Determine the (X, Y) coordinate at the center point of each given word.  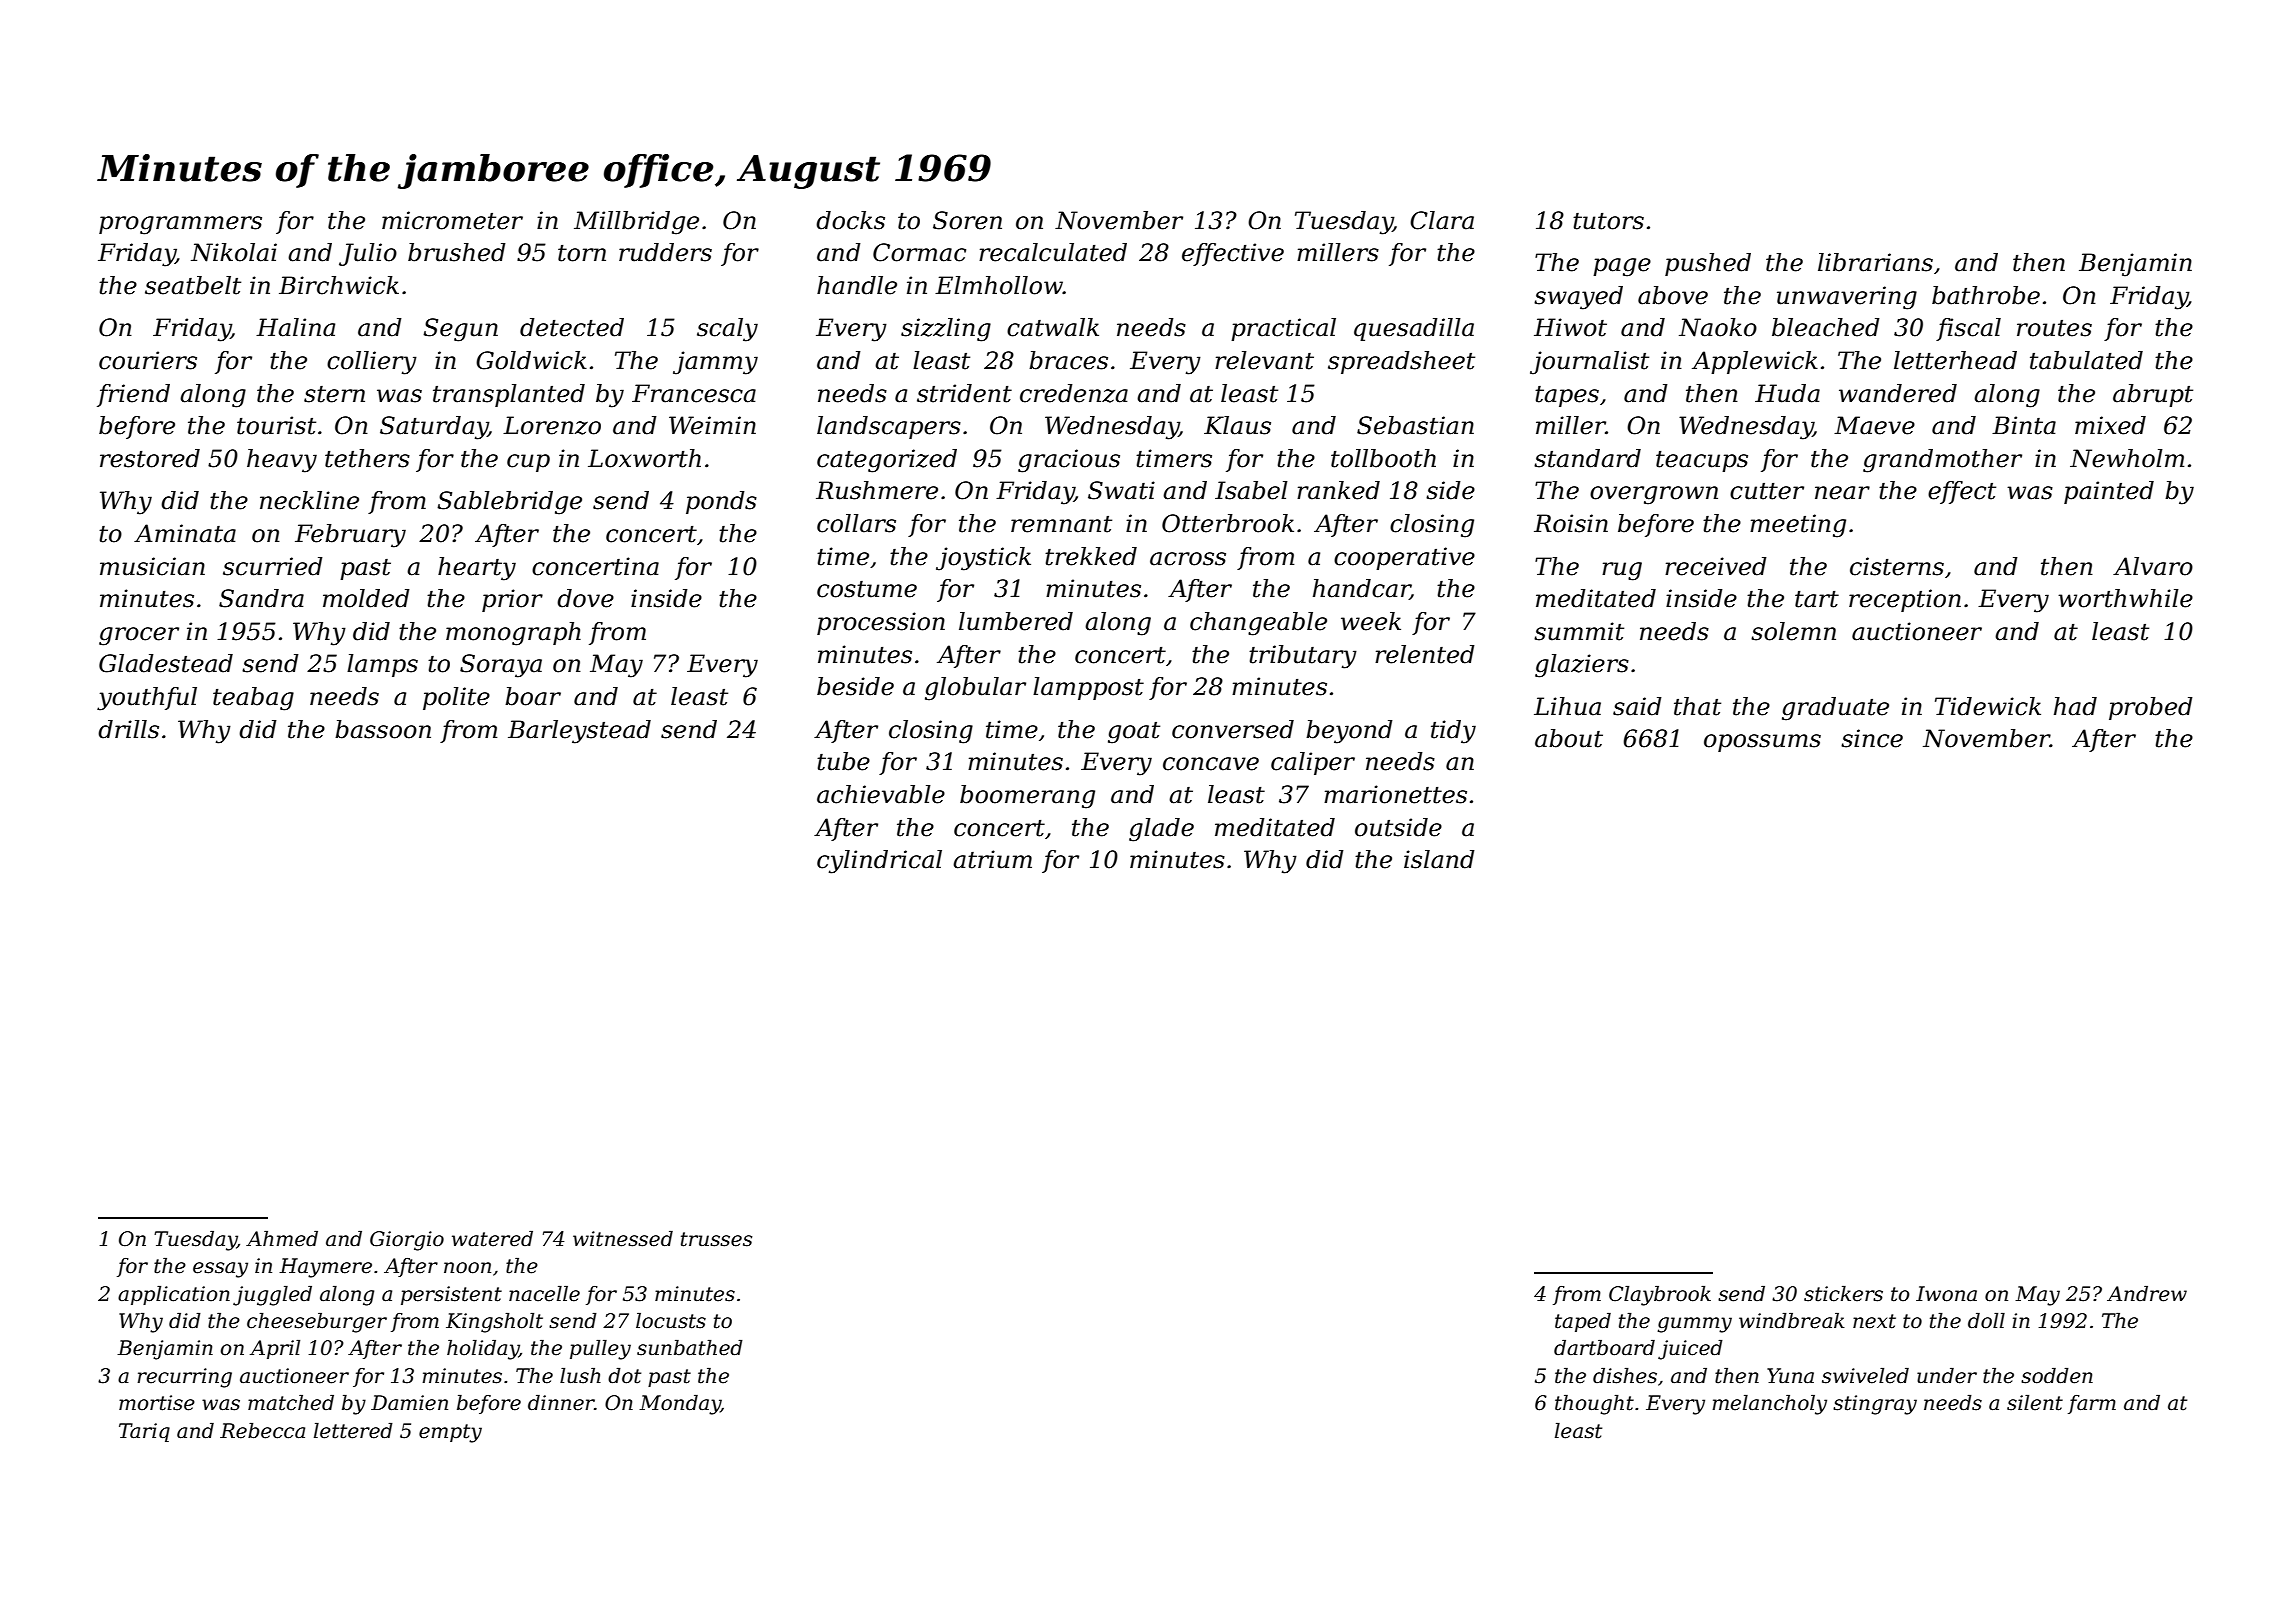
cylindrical (879, 862)
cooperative (1404, 558)
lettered (353, 1431)
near (1842, 493)
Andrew (2147, 1294)
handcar (1361, 589)
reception (1905, 600)
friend (133, 395)
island (1439, 859)
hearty (477, 569)
